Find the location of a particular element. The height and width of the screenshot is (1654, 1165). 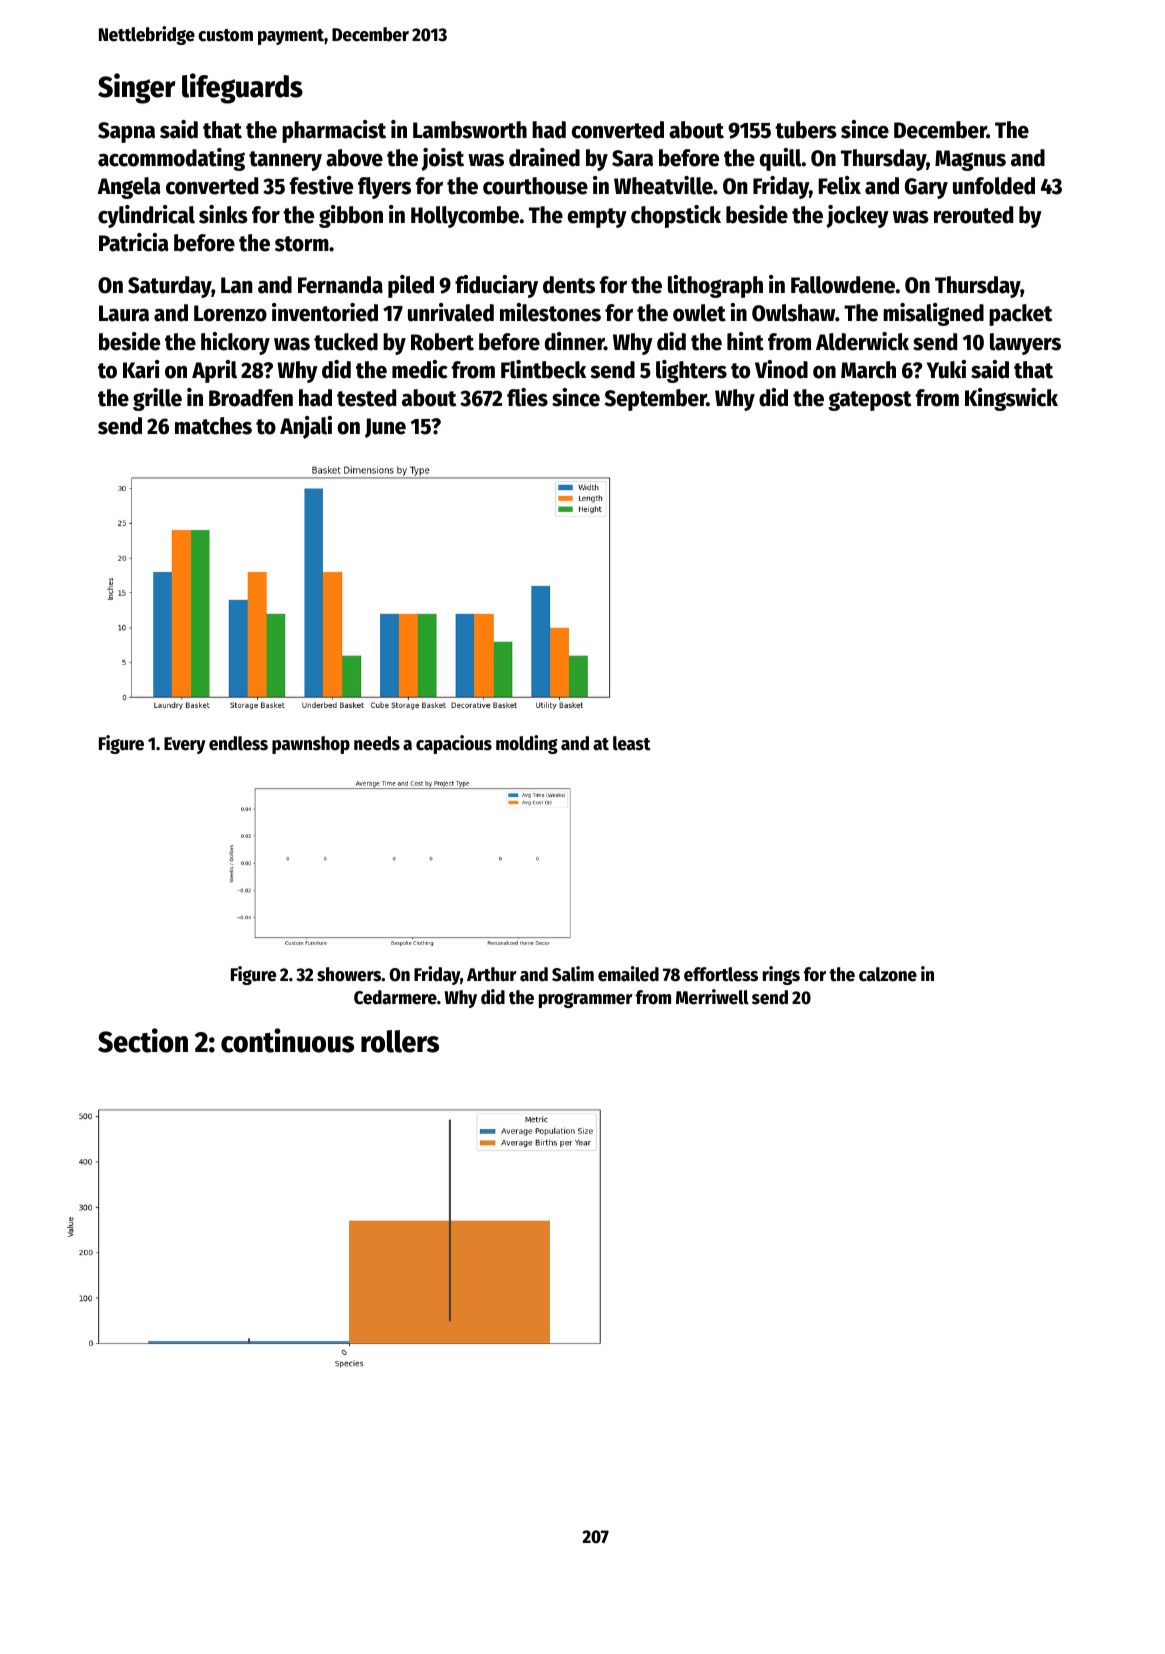

molding is located at coordinates (527, 744).
